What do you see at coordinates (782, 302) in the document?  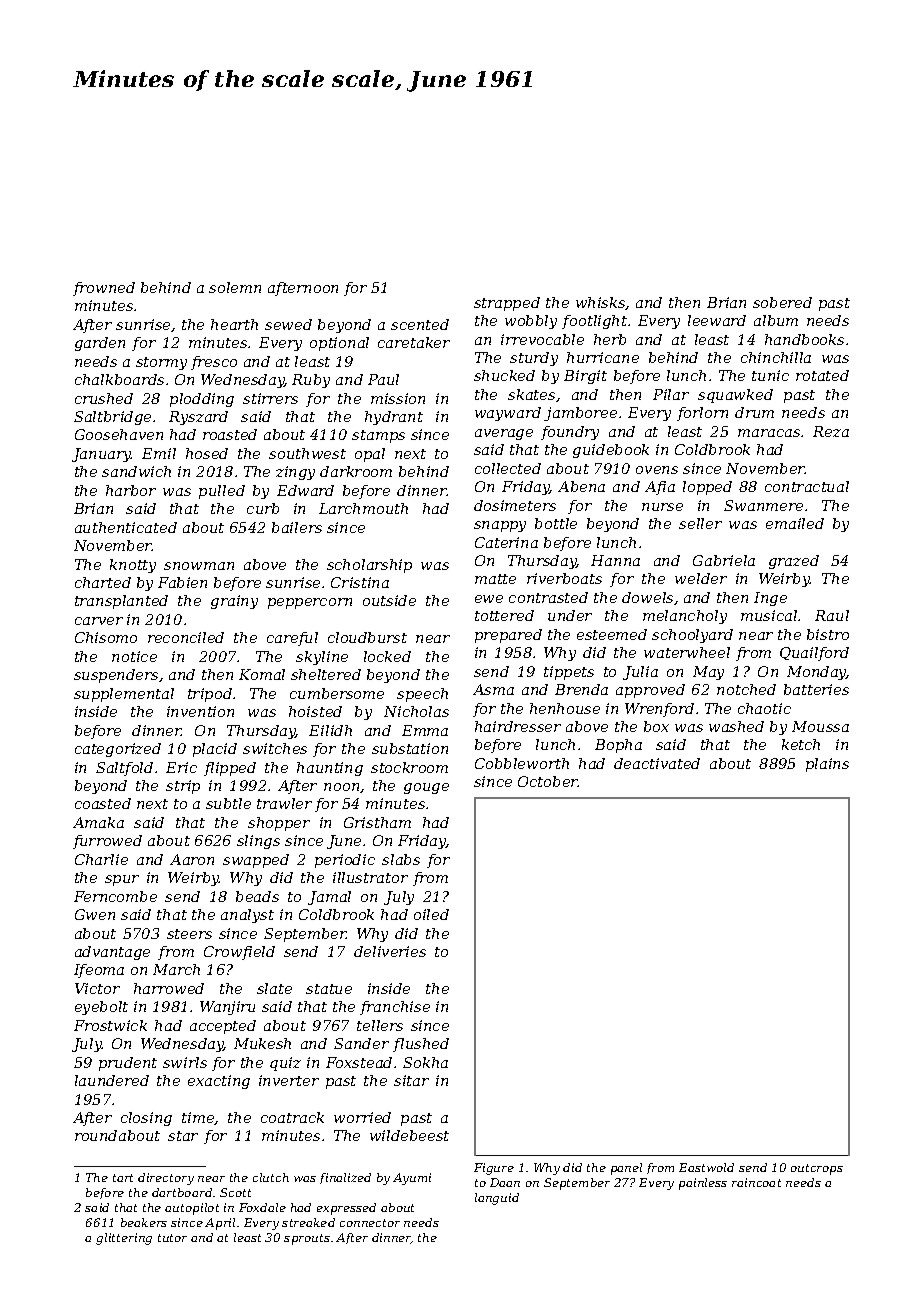 I see `sobered` at bounding box center [782, 302].
